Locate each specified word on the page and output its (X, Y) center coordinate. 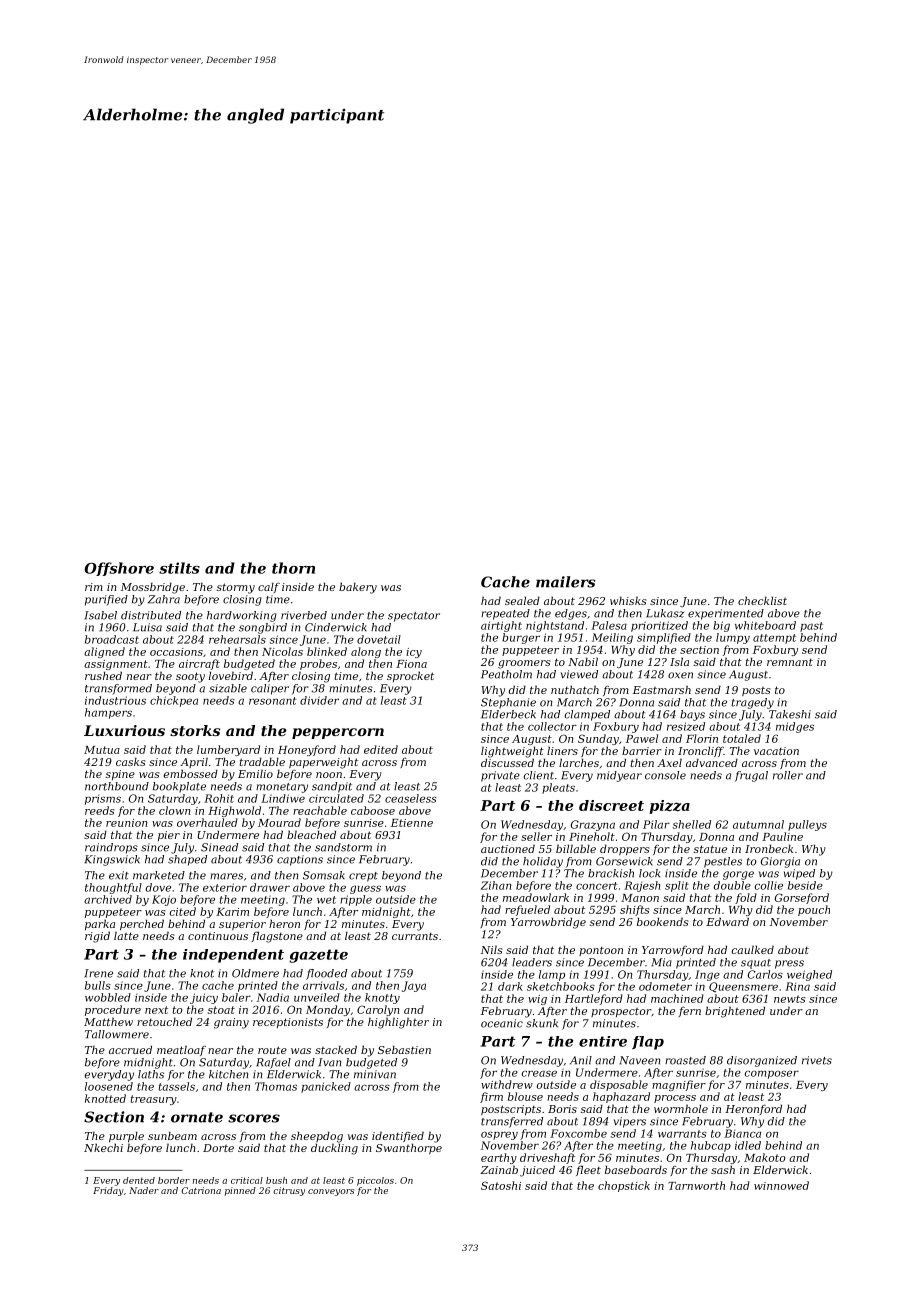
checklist (762, 600)
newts (790, 999)
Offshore (119, 569)
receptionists (288, 1023)
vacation (776, 751)
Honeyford (307, 750)
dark (510, 986)
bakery (358, 588)
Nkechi (103, 1147)
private (500, 776)
